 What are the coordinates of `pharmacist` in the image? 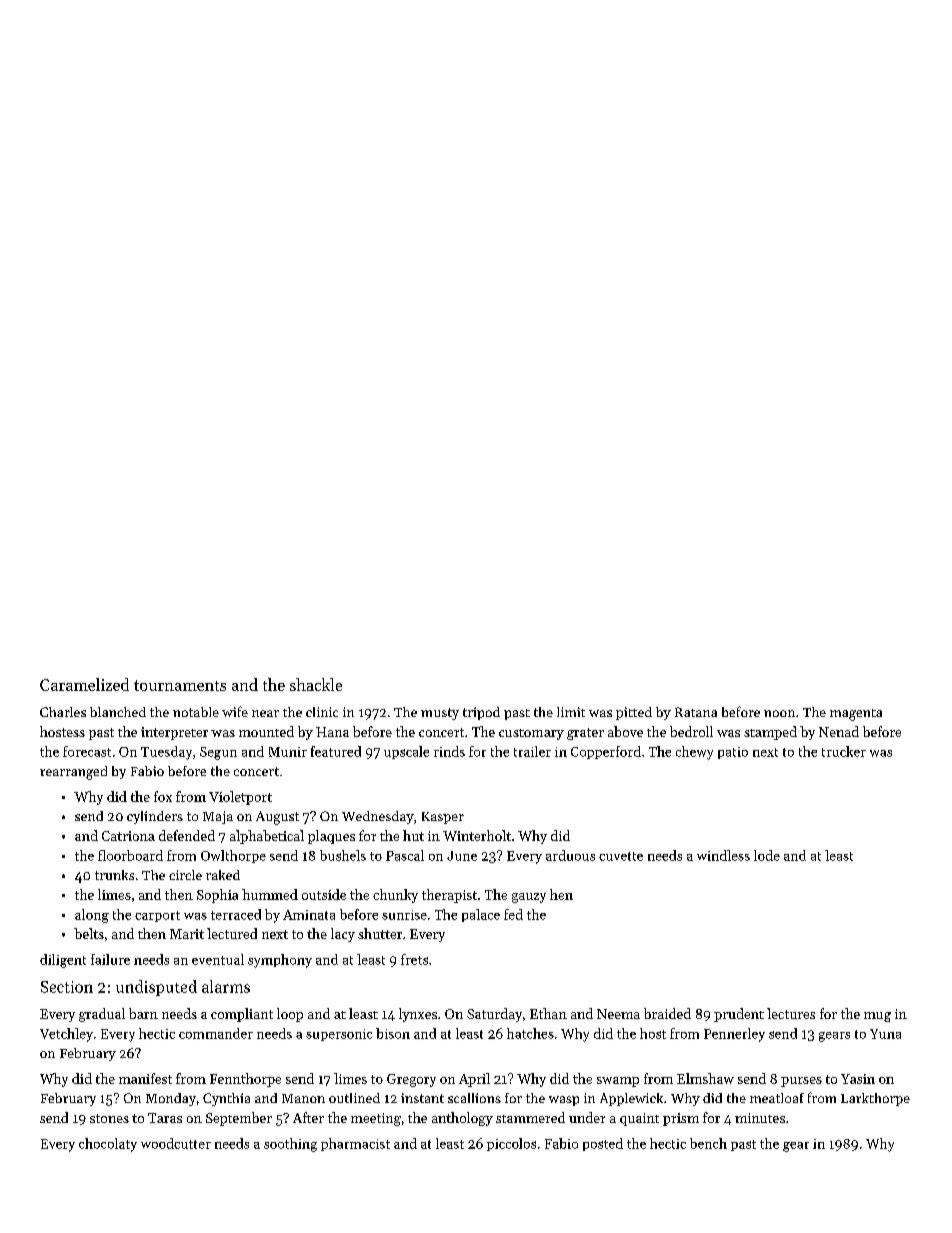 It's located at (355, 1144).
